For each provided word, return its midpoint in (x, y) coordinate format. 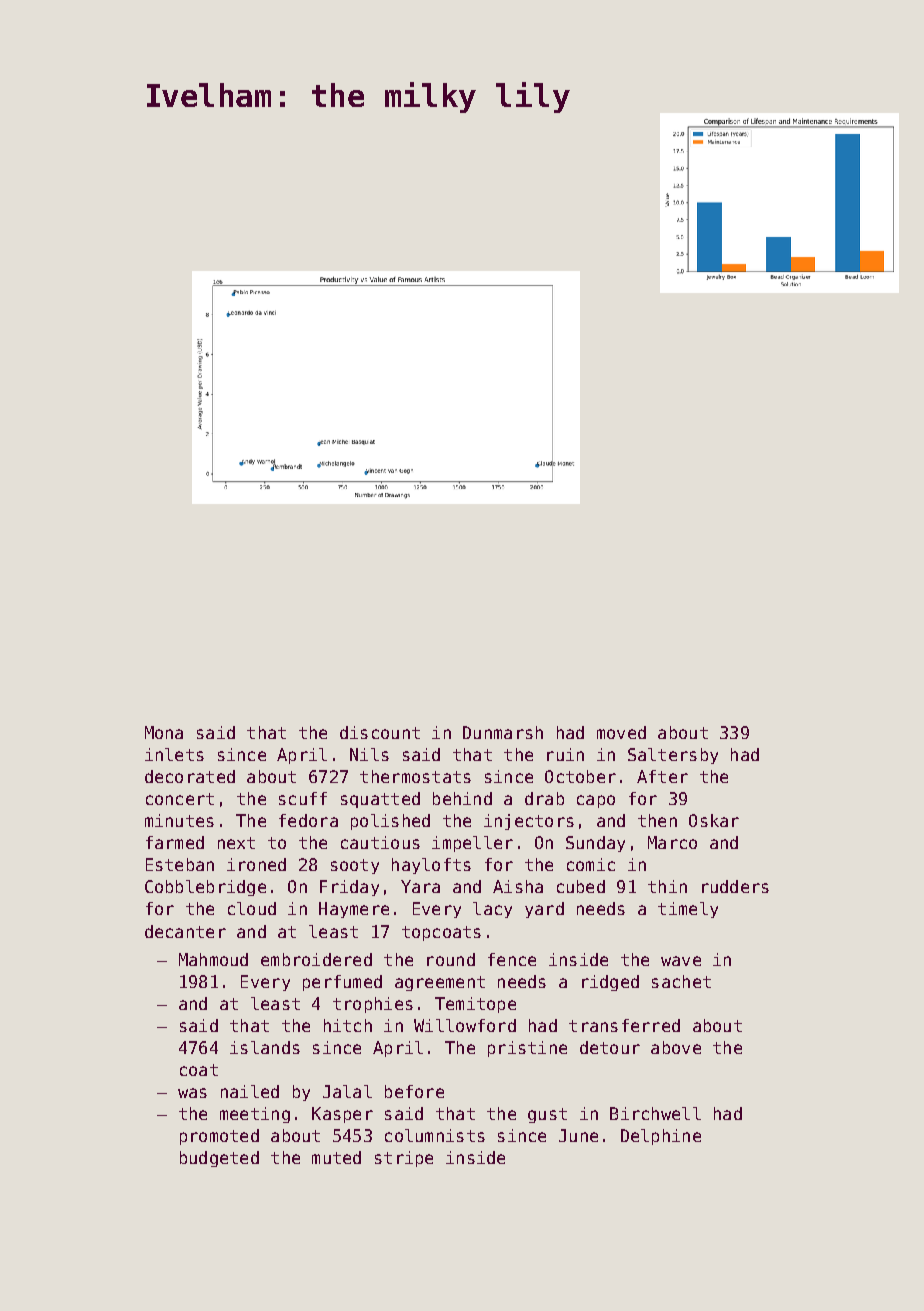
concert (180, 799)
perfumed (342, 983)
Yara (420, 886)
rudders (735, 886)
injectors (529, 822)
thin (667, 886)
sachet (681, 981)
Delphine (661, 1137)
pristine (527, 1049)
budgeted (219, 1159)
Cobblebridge (205, 888)
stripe (404, 1159)
